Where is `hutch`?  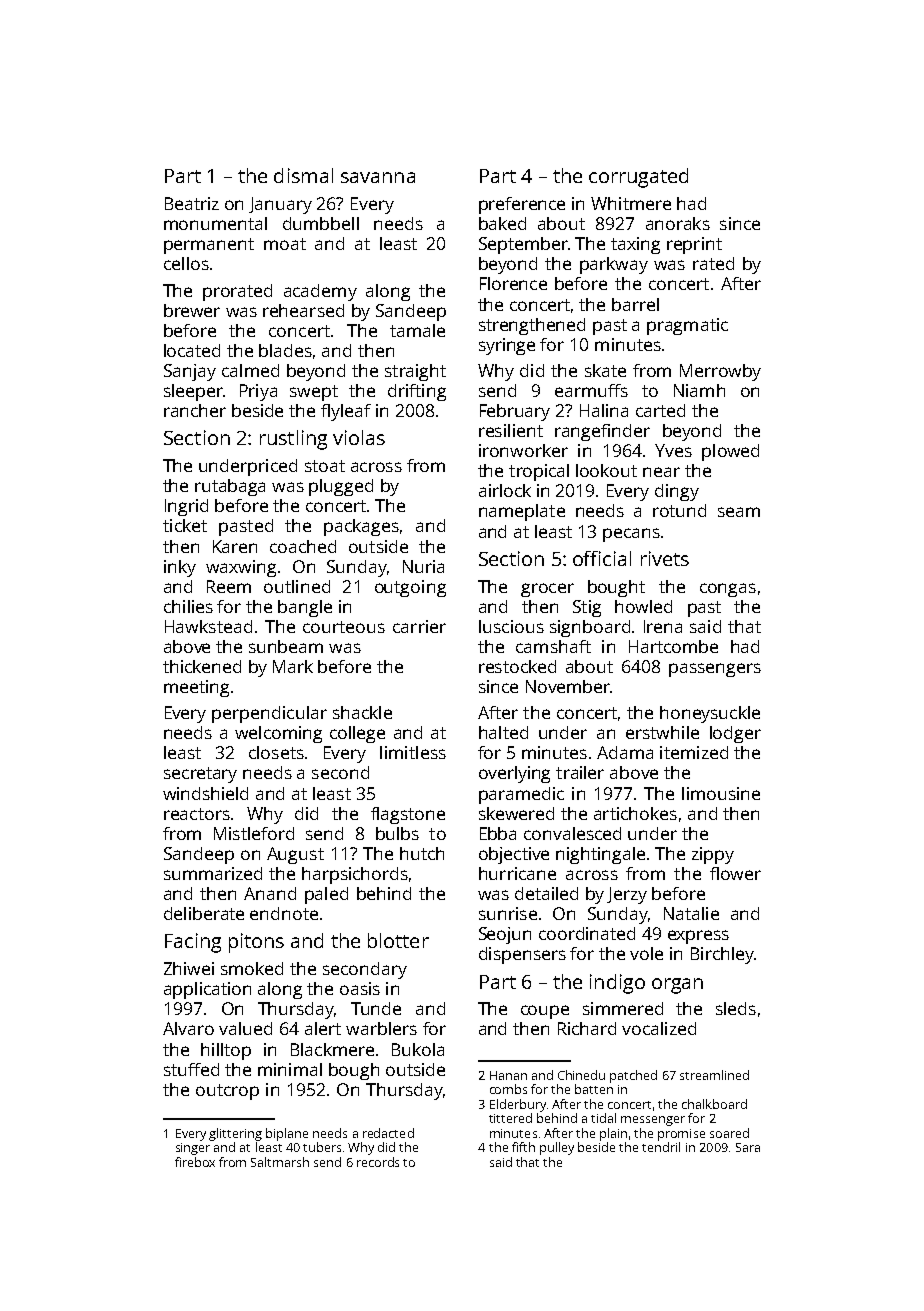
hutch is located at coordinates (422, 853).
